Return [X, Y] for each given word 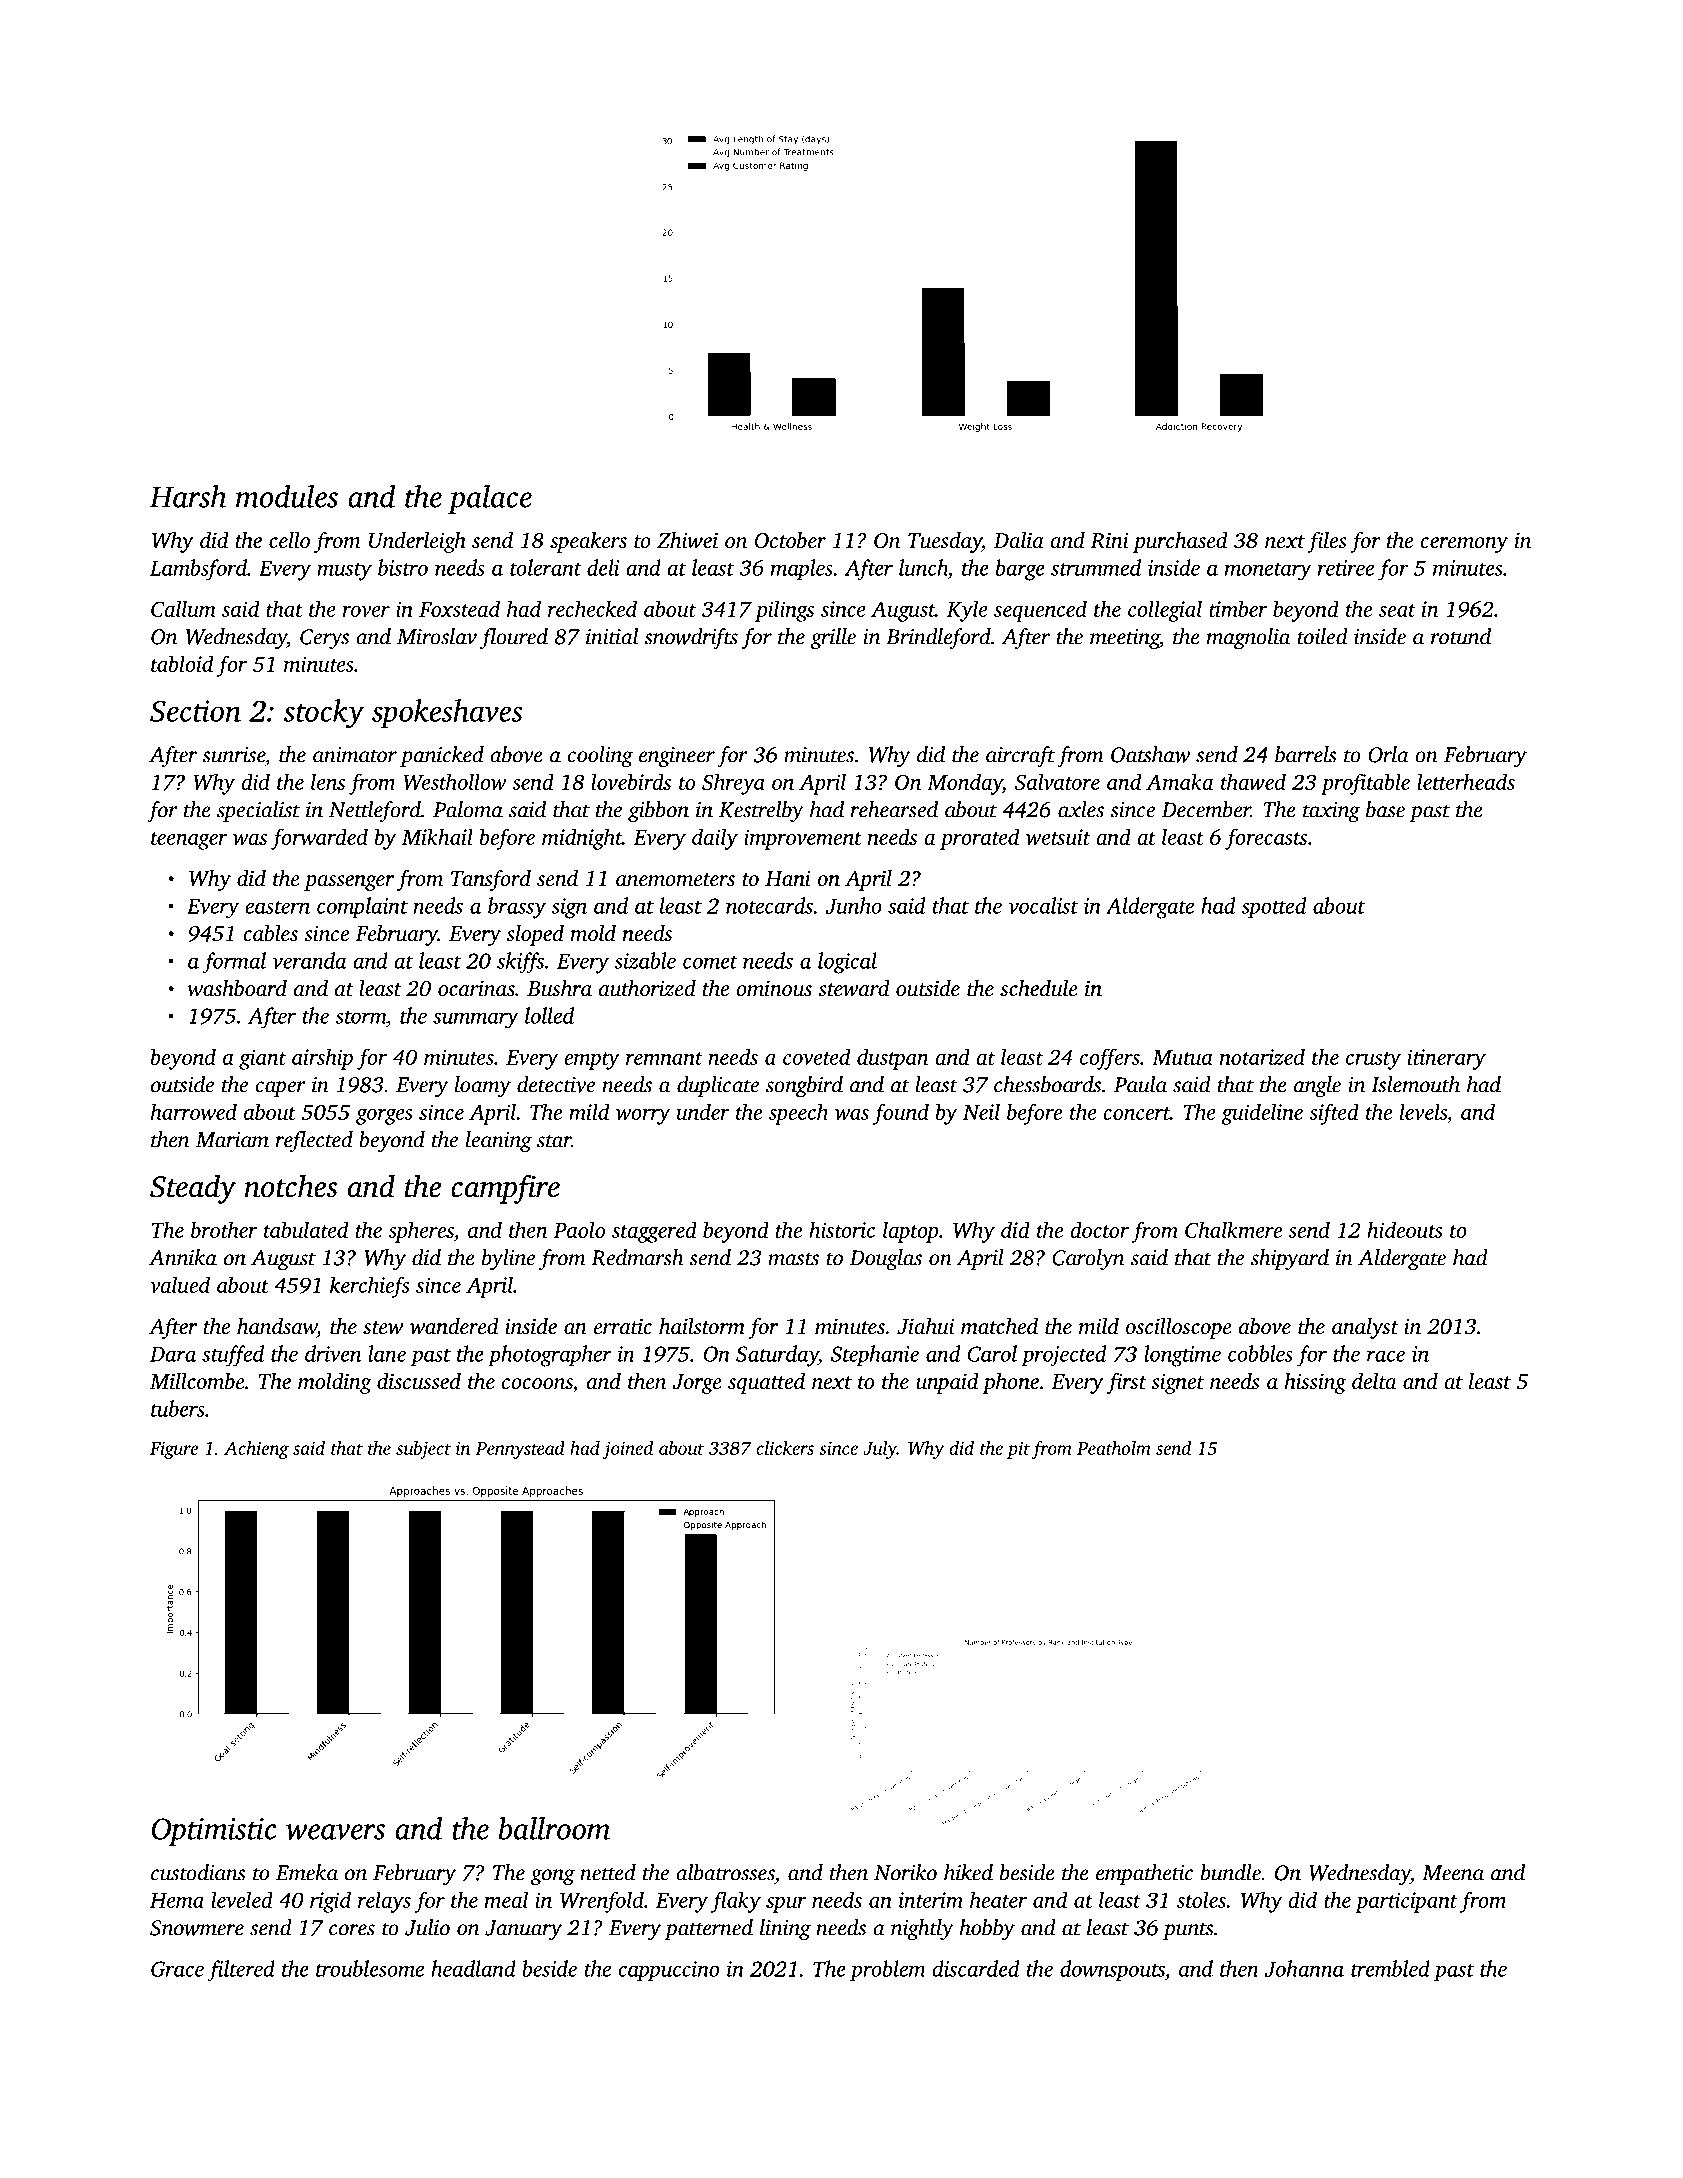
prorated [979, 839]
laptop [910, 1232]
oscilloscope [1179, 1328]
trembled [1390, 1968]
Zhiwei [687, 540]
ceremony [1464, 545]
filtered [241, 1971]
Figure [174, 1450]
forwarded [319, 839]
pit [1018, 1450]
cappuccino [668, 1971]
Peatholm [1113, 1448]
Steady [193, 1189]
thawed [1253, 781]
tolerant [546, 567]
